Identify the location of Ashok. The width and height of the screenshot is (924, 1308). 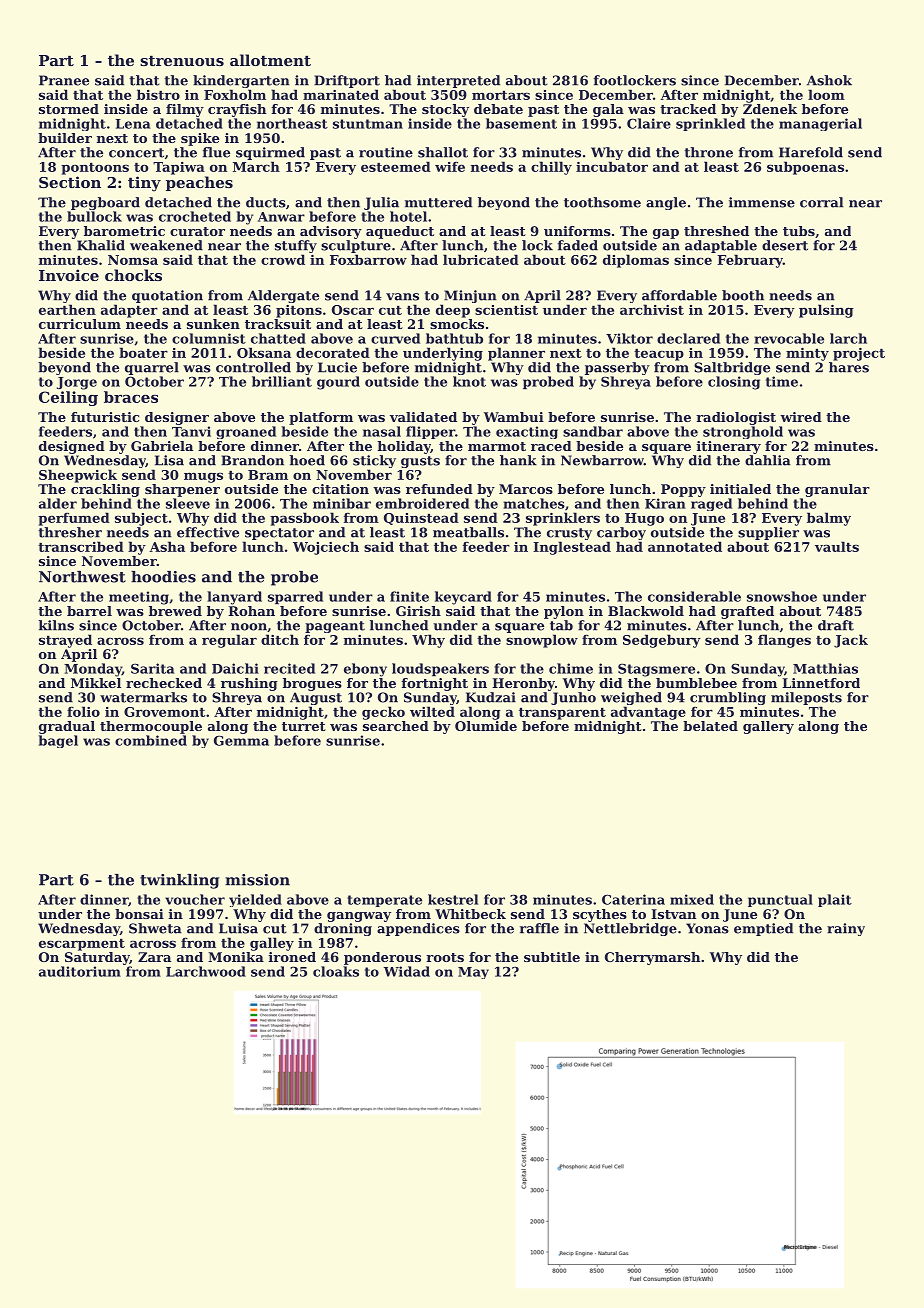
(829, 80).
